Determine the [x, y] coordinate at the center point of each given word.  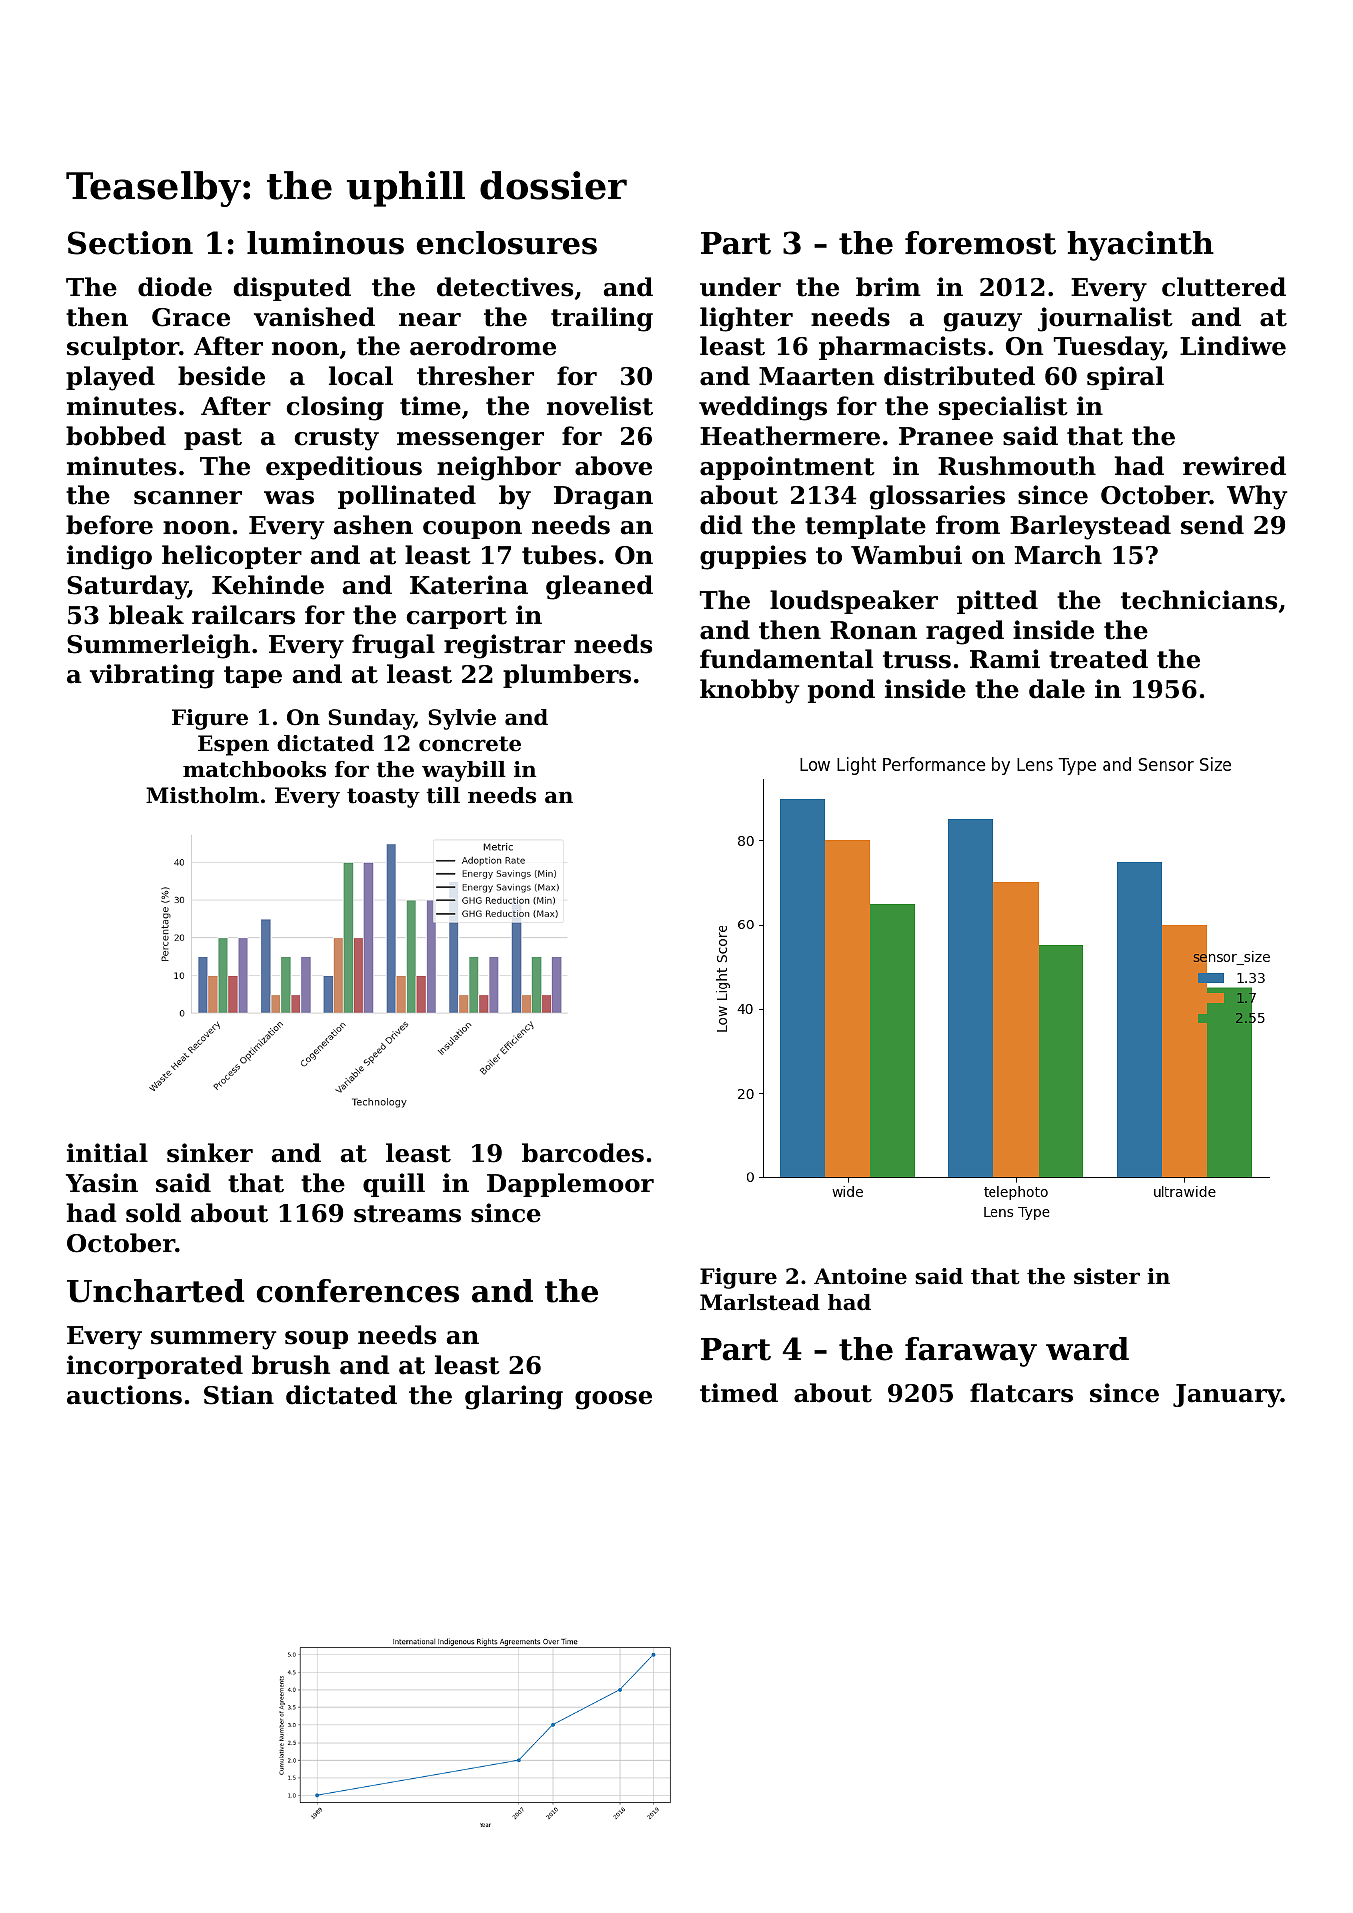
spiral [1125, 378]
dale [1057, 689]
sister [1107, 1276]
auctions [124, 1395]
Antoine [860, 1276]
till [443, 795]
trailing [602, 319]
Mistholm [202, 795]
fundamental [786, 659]
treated [1098, 659]
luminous [325, 243]
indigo [109, 557]
